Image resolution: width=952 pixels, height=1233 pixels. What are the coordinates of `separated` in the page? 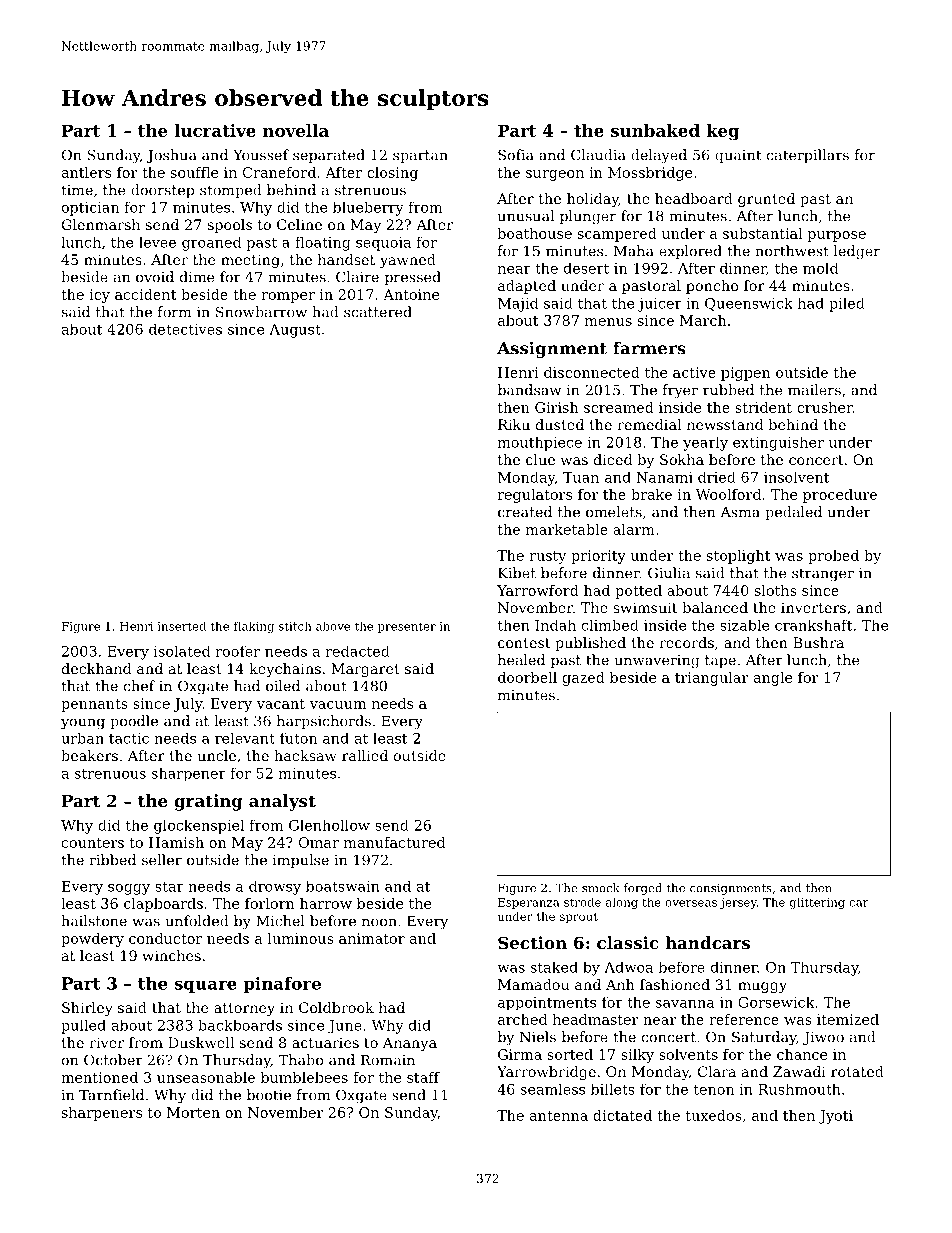 It's located at (329, 156).
